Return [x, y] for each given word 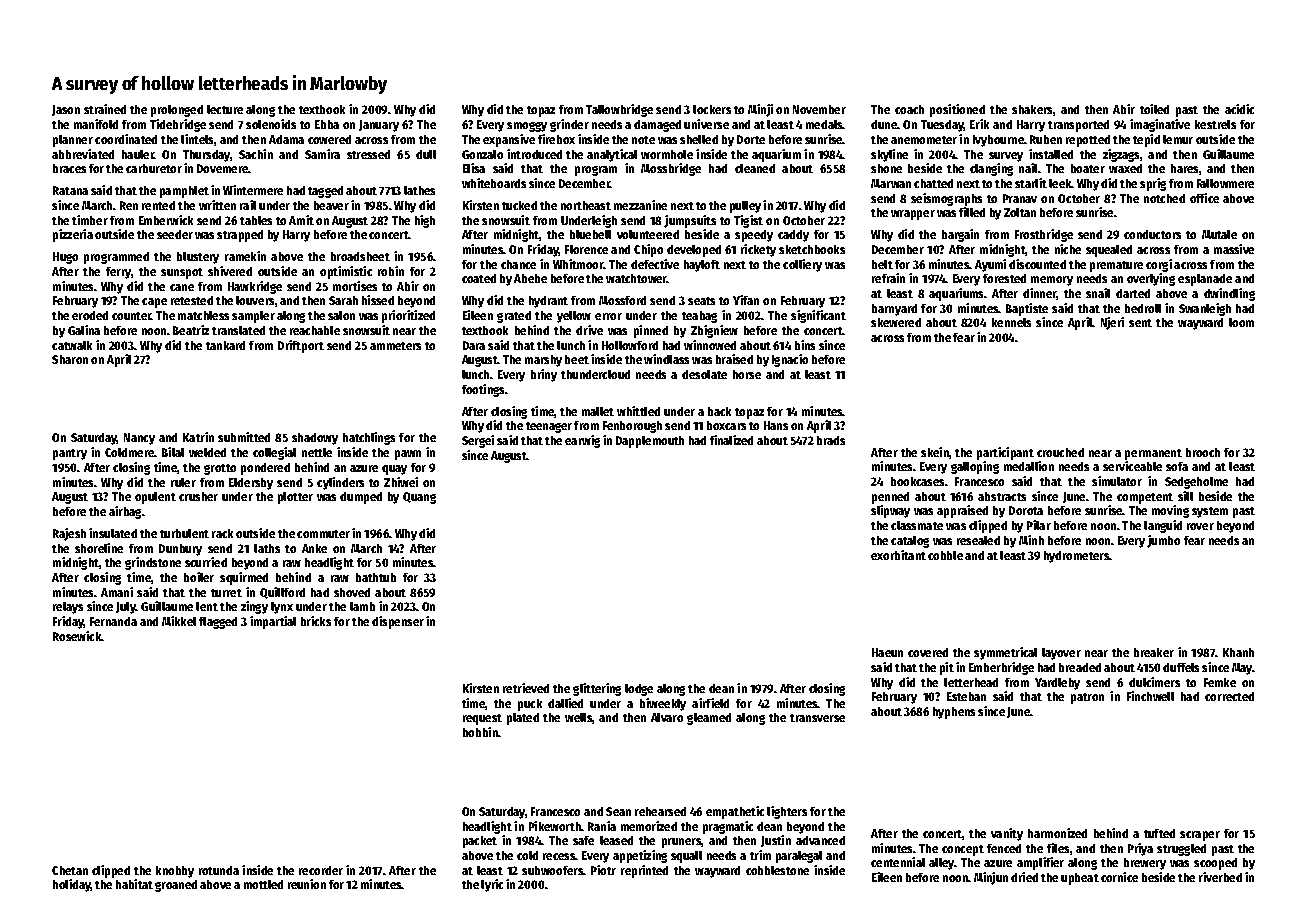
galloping [975, 467]
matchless [203, 315]
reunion [307, 884]
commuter [323, 534]
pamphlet [184, 192]
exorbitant [898, 555]
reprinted [644, 871]
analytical [612, 155]
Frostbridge [1044, 235]
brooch [1203, 452]
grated [514, 317]
